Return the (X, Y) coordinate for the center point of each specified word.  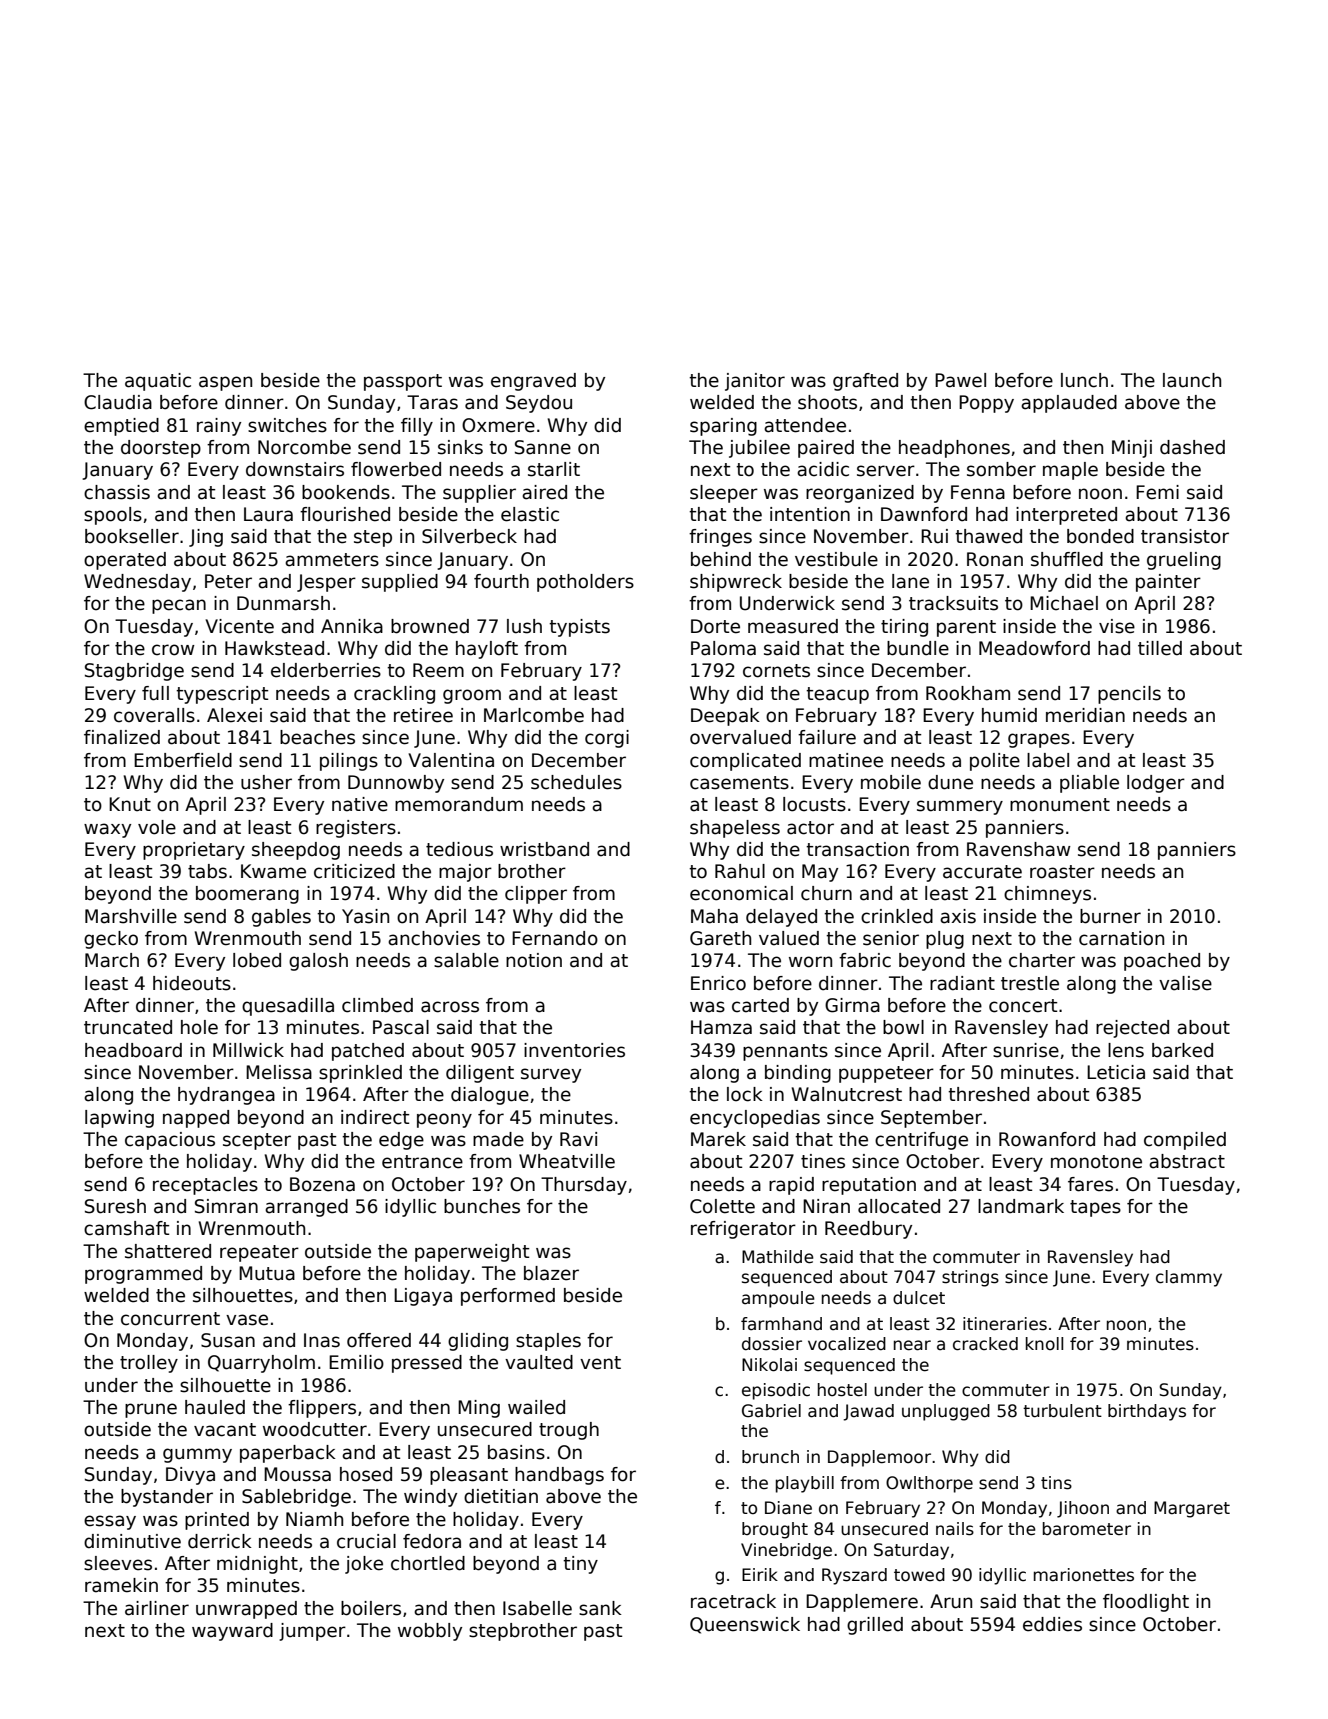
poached (1162, 962)
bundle (918, 648)
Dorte (715, 626)
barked (1182, 1050)
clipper (536, 895)
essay (110, 1522)
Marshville (131, 916)
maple (1070, 471)
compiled (1185, 1141)
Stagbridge (134, 672)
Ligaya (423, 1297)
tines (823, 1161)
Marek (718, 1139)
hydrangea (226, 1096)
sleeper (724, 494)
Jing (206, 538)
